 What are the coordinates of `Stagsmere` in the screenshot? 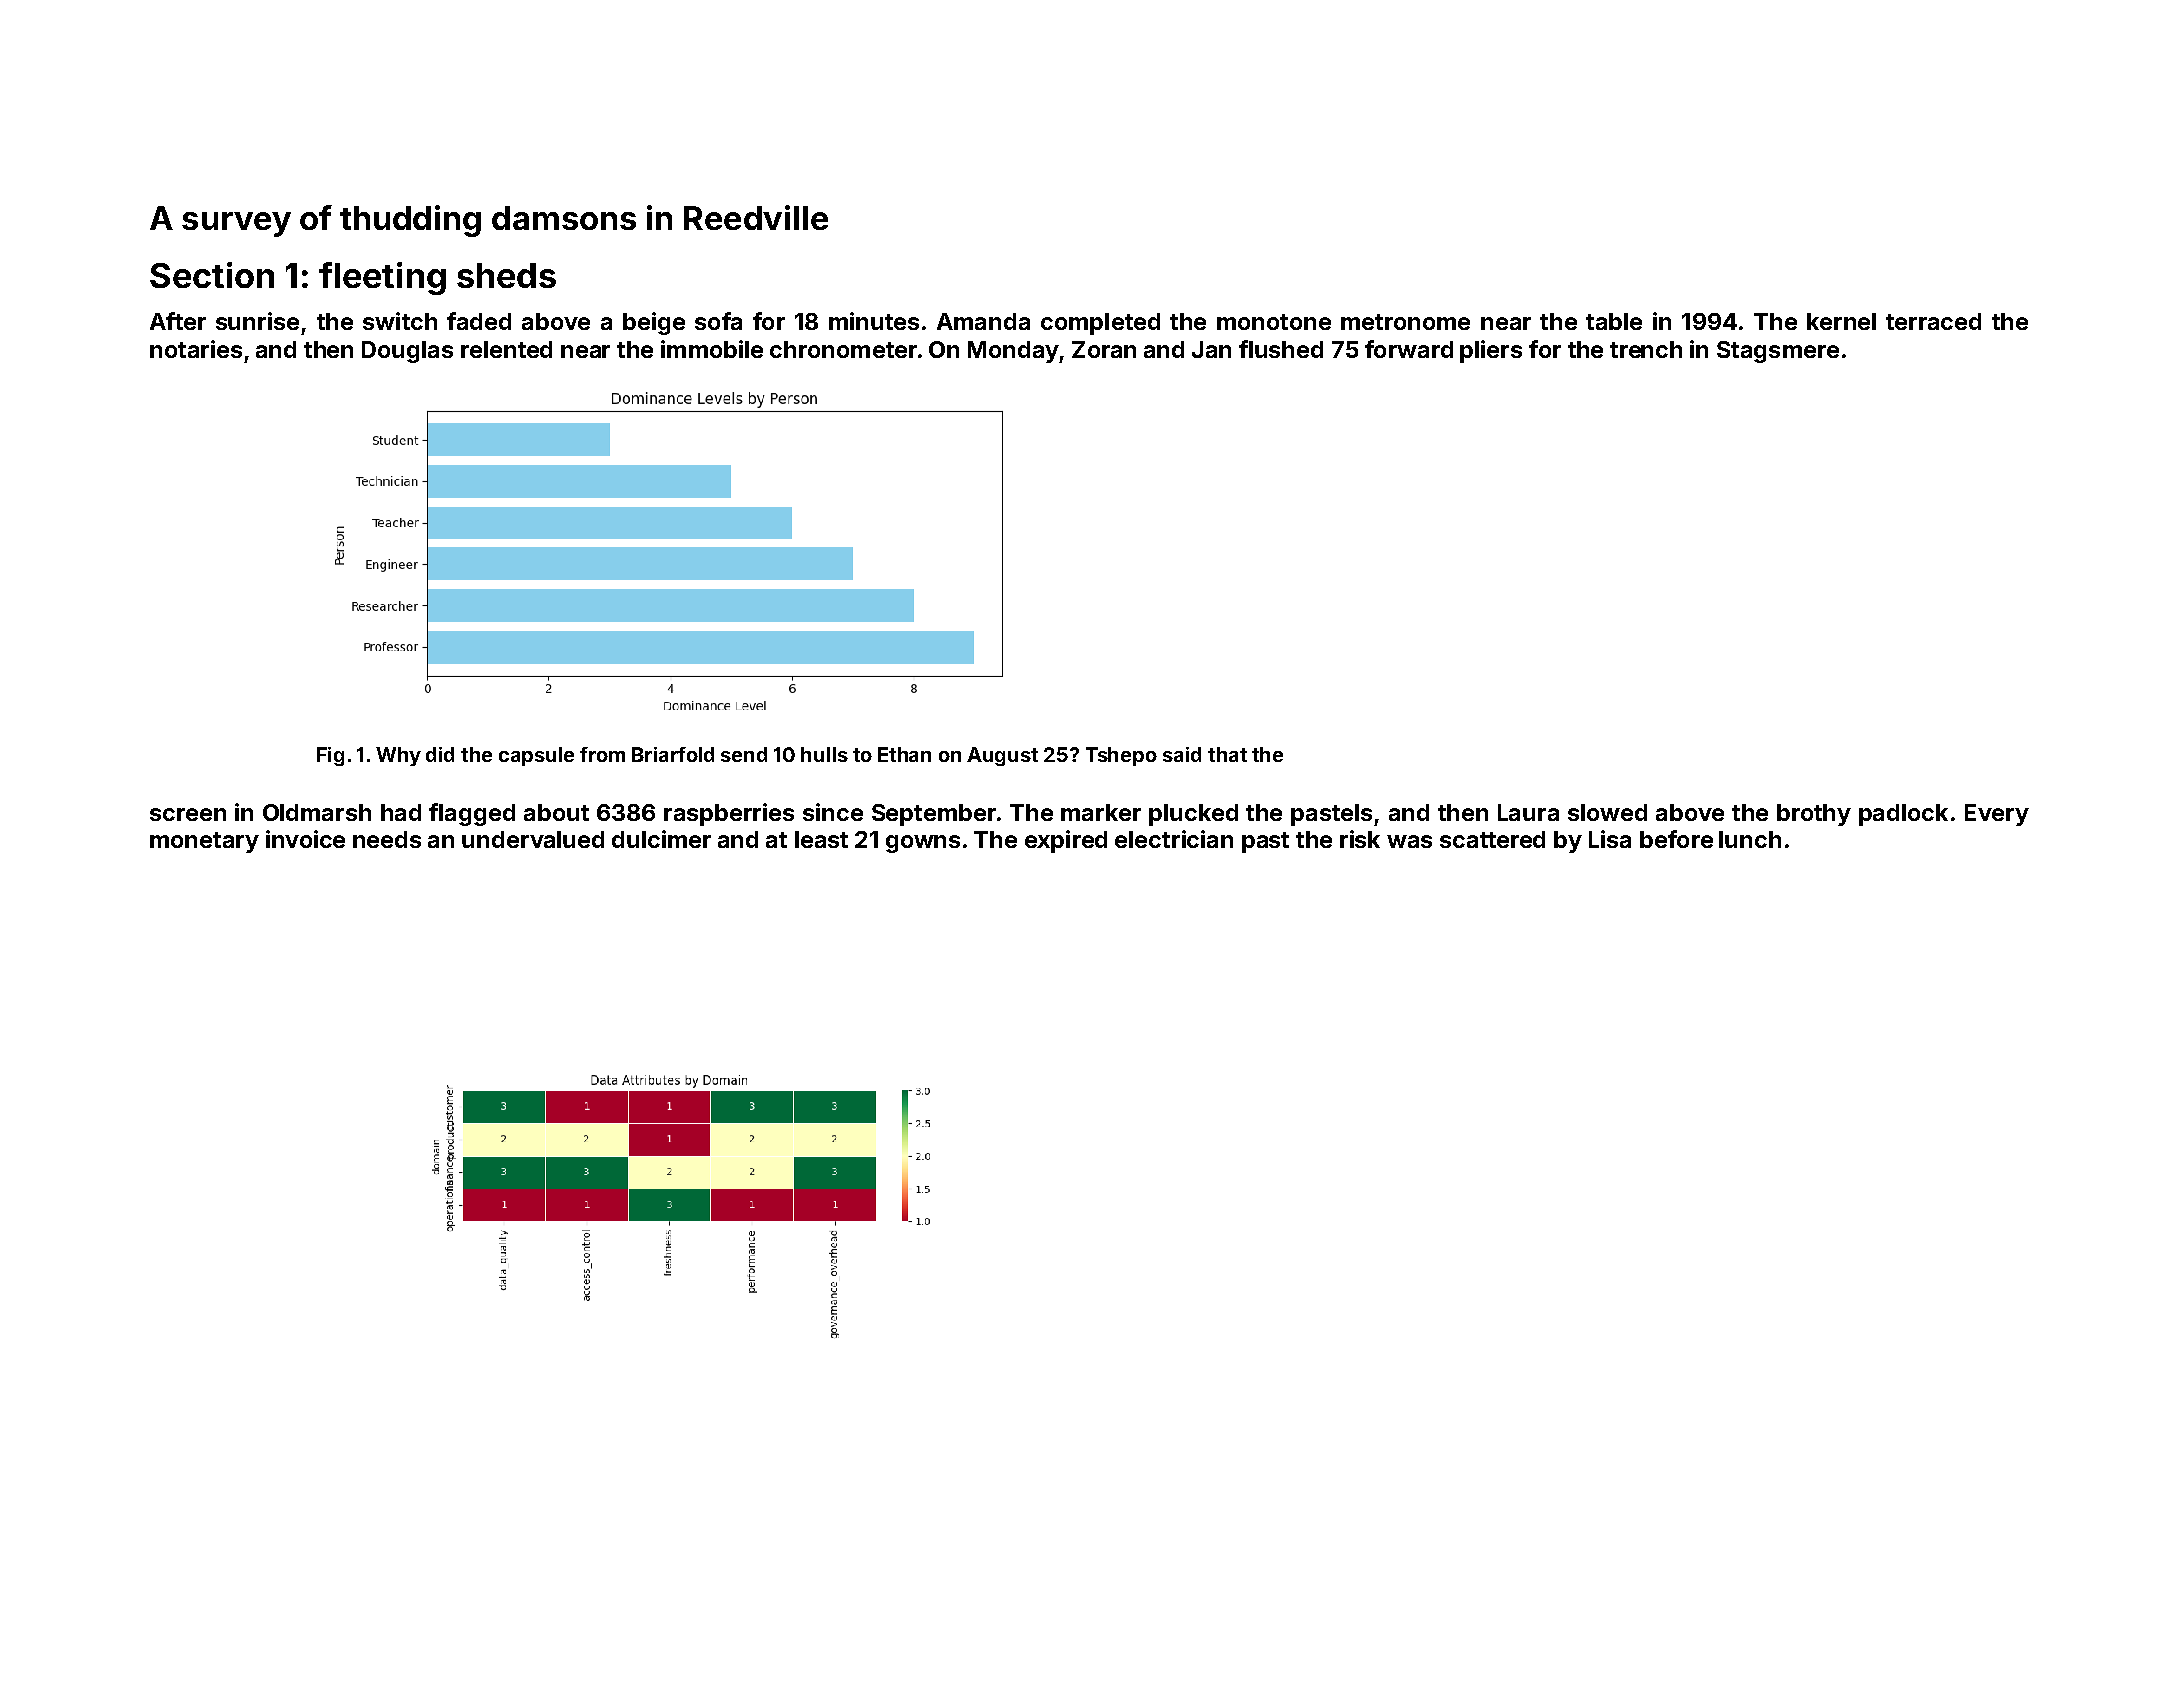 It's located at (1778, 352).
